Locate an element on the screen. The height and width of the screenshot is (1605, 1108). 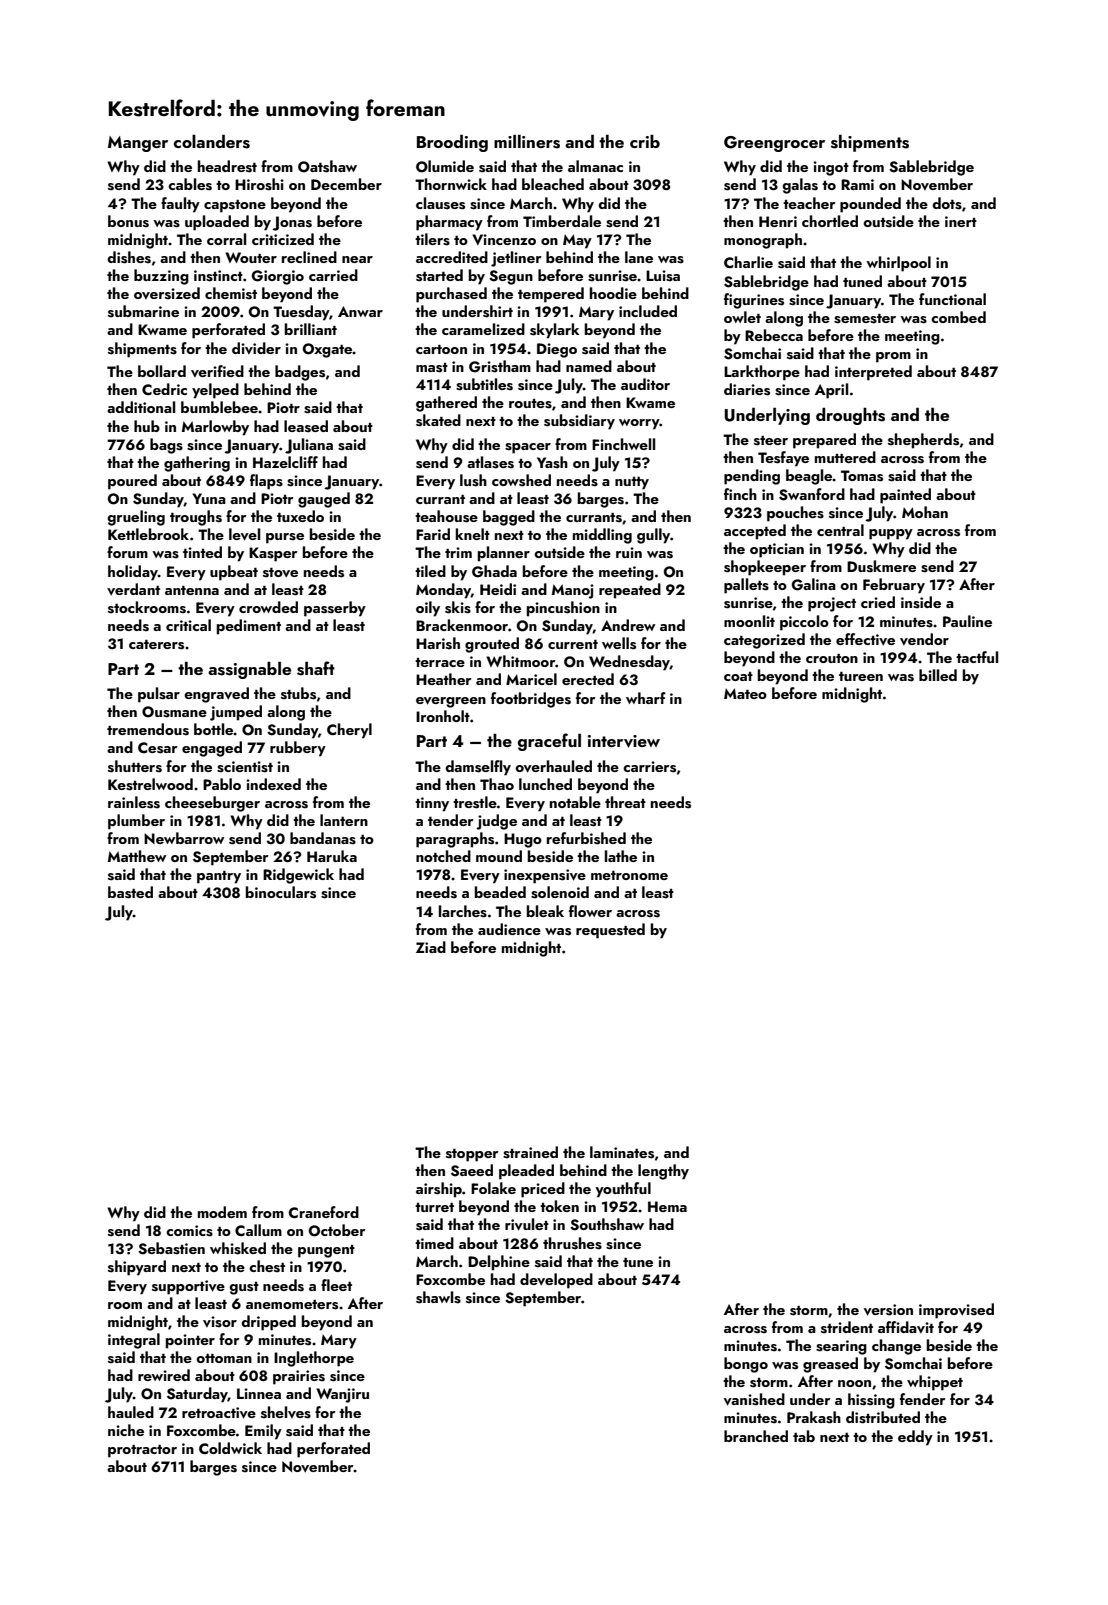
crib is located at coordinates (645, 141).
